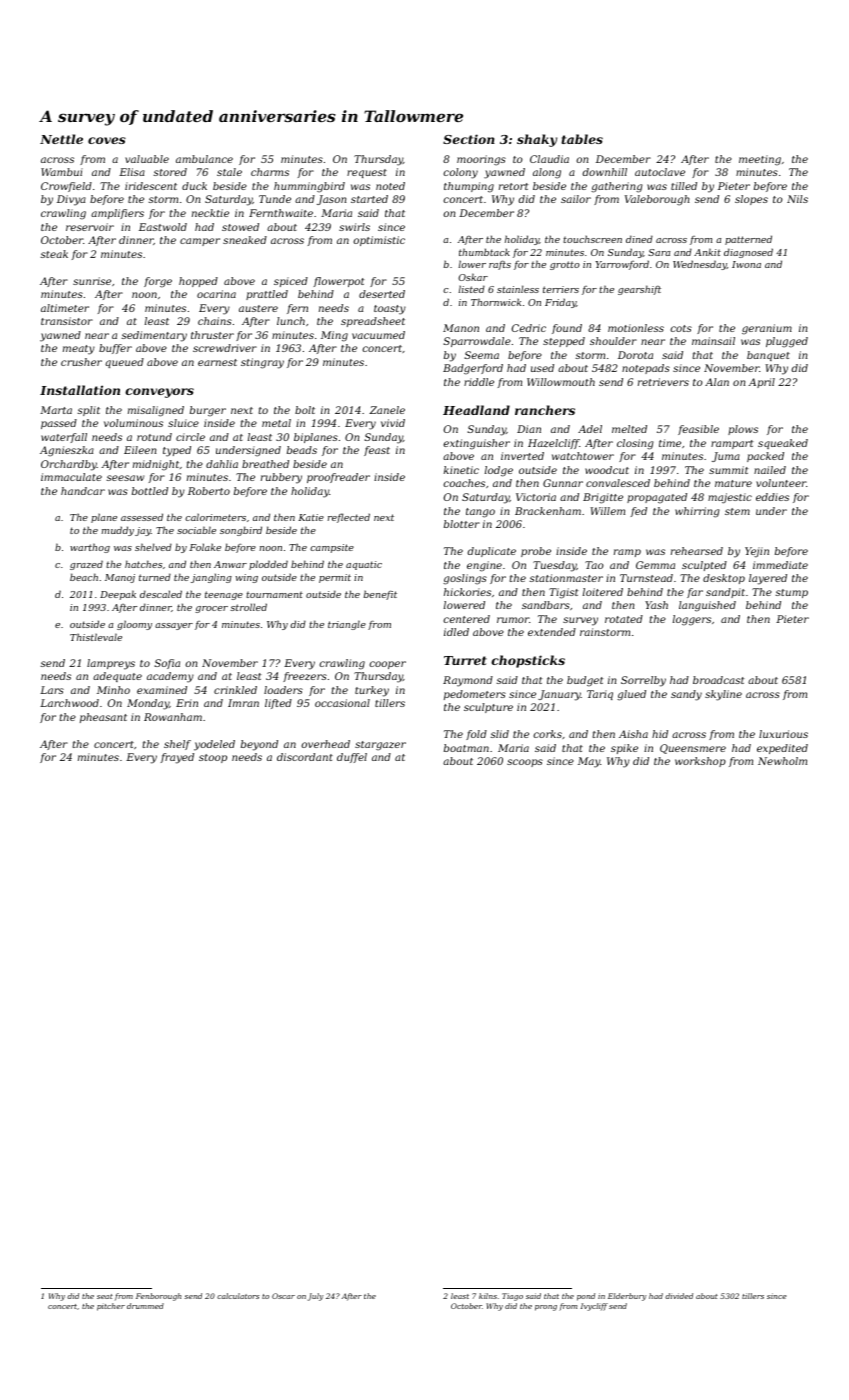 The height and width of the screenshot is (1400, 849). What do you see at coordinates (582, 139) in the screenshot?
I see `tables` at bounding box center [582, 139].
